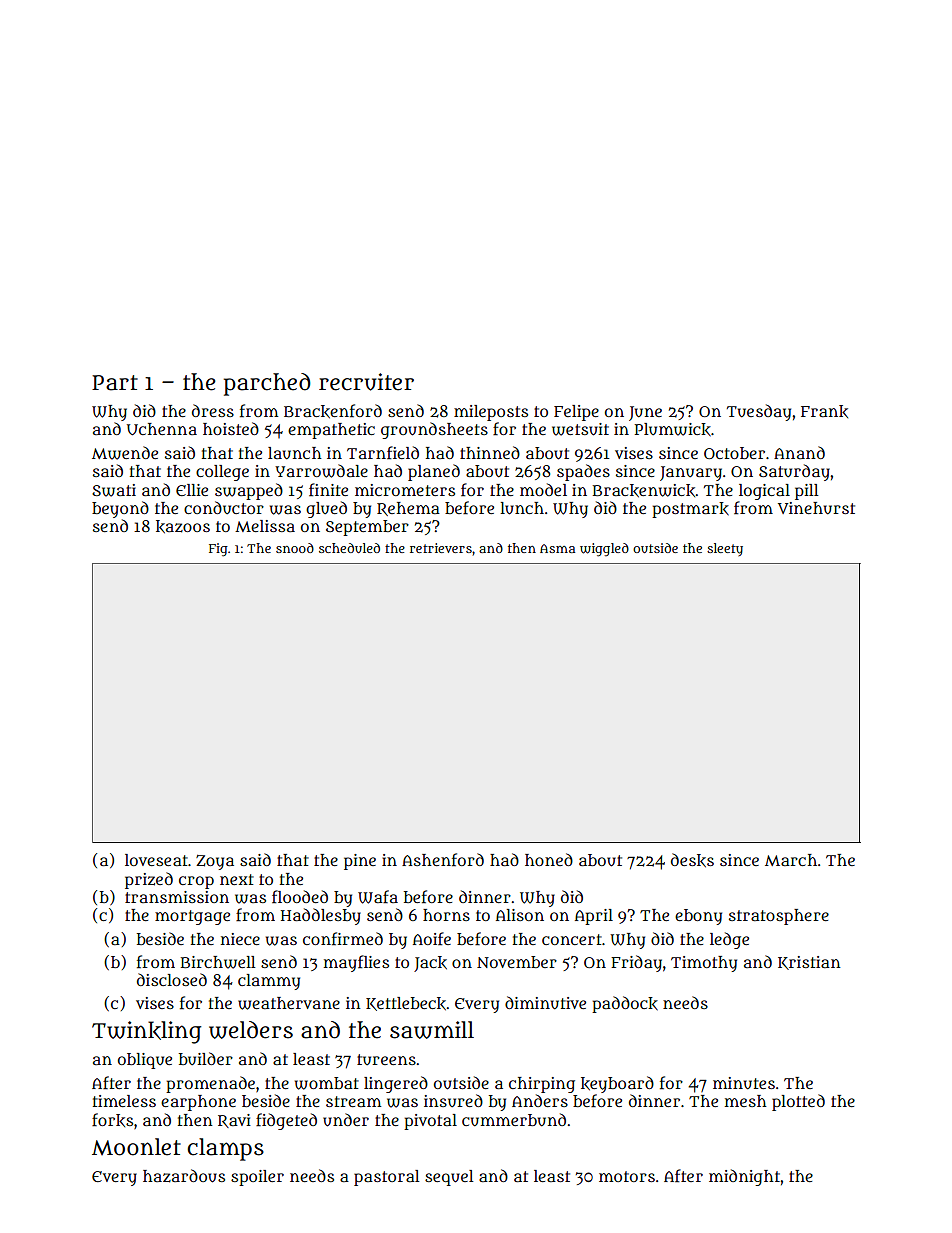 The width and height of the page is (952, 1233). I want to click on Swati, so click(114, 490).
